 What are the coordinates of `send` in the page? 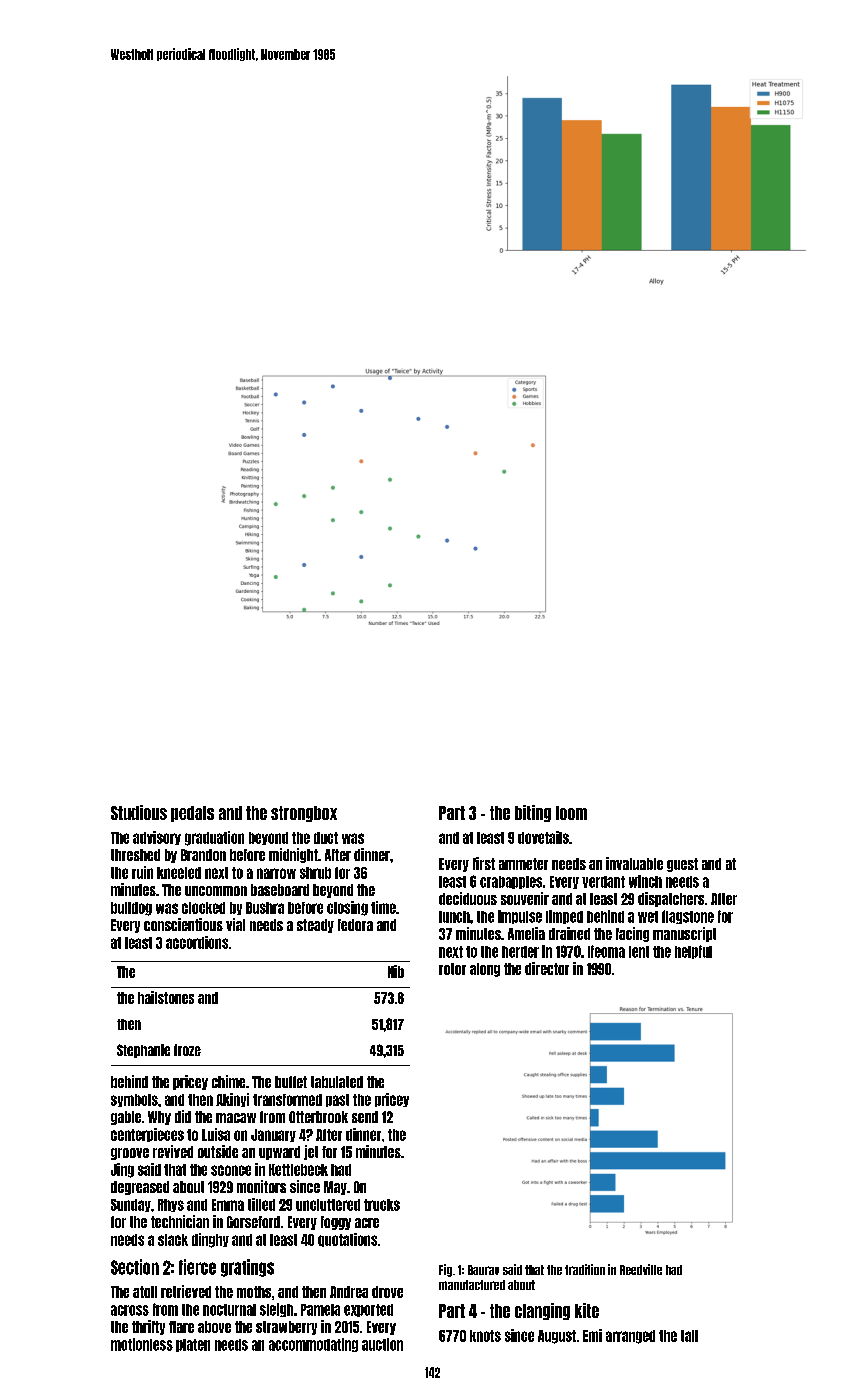 It's located at (365, 1117).
